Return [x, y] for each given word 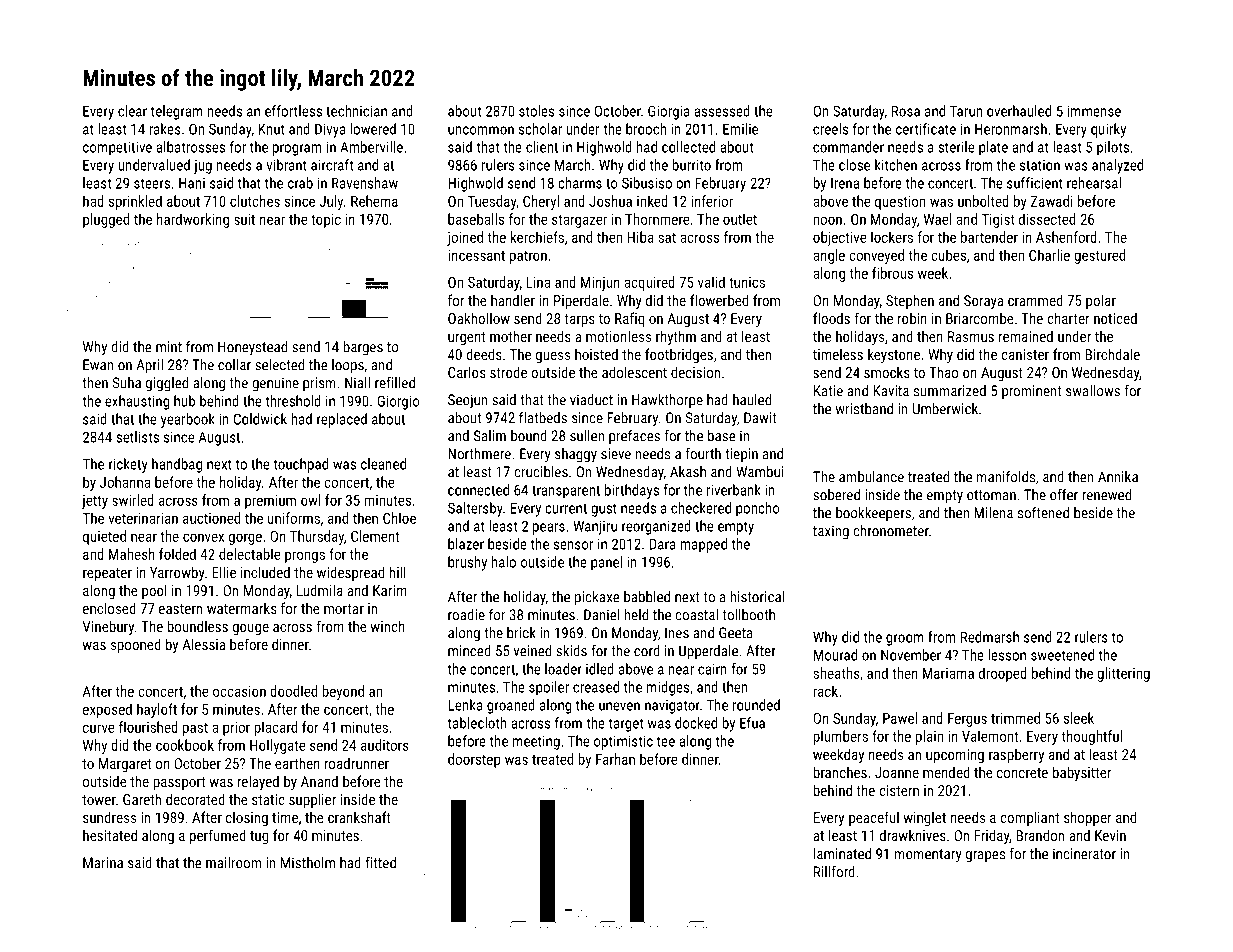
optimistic [623, 742]
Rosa [906, 111]
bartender [989, 237]
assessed [722, 111]
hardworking [193, 220]
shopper [1088, 818]
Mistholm [308, 863]
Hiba [640, 237]
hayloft [157, 710]
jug [203, 166]
